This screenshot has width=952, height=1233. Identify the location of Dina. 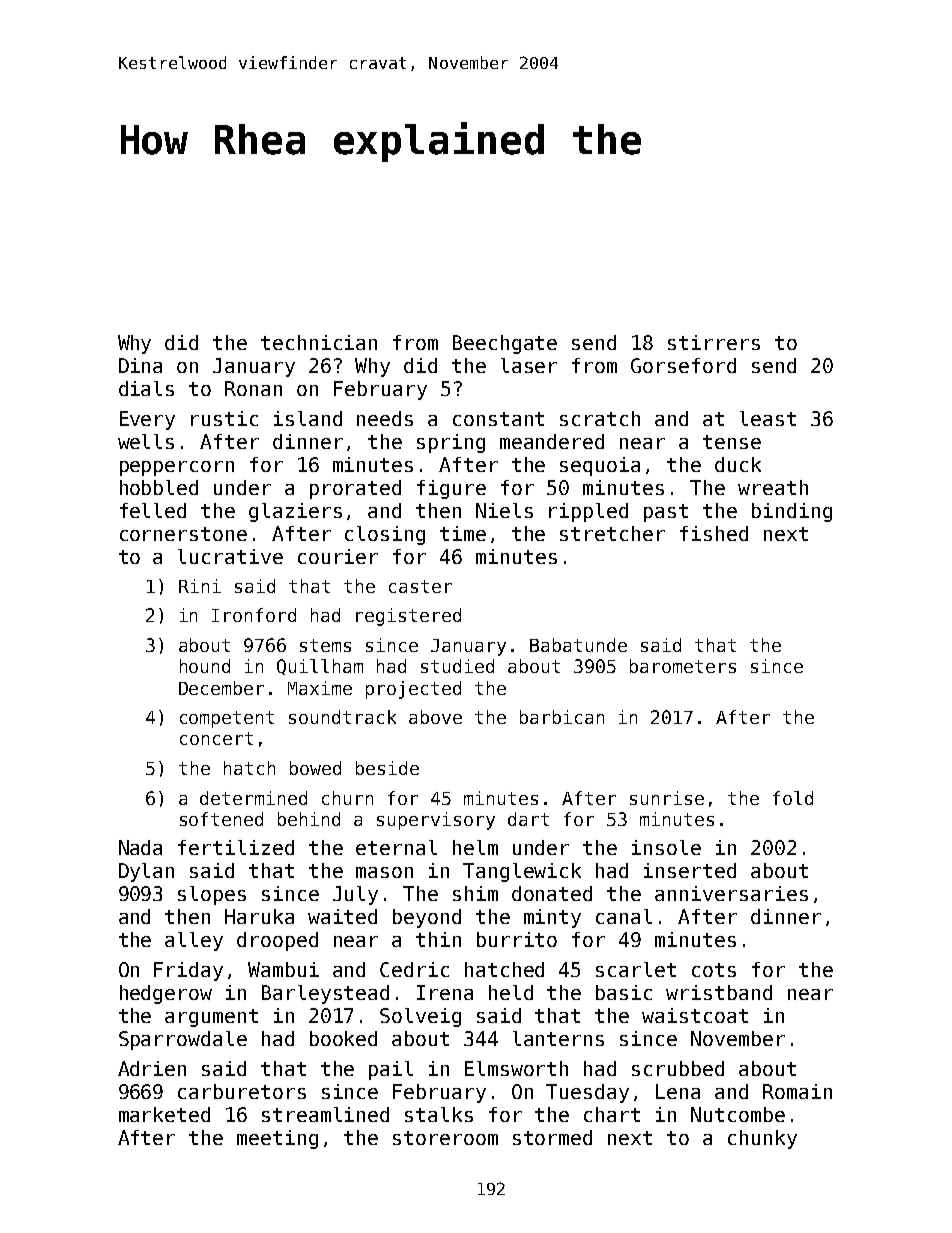
(140, 365).
